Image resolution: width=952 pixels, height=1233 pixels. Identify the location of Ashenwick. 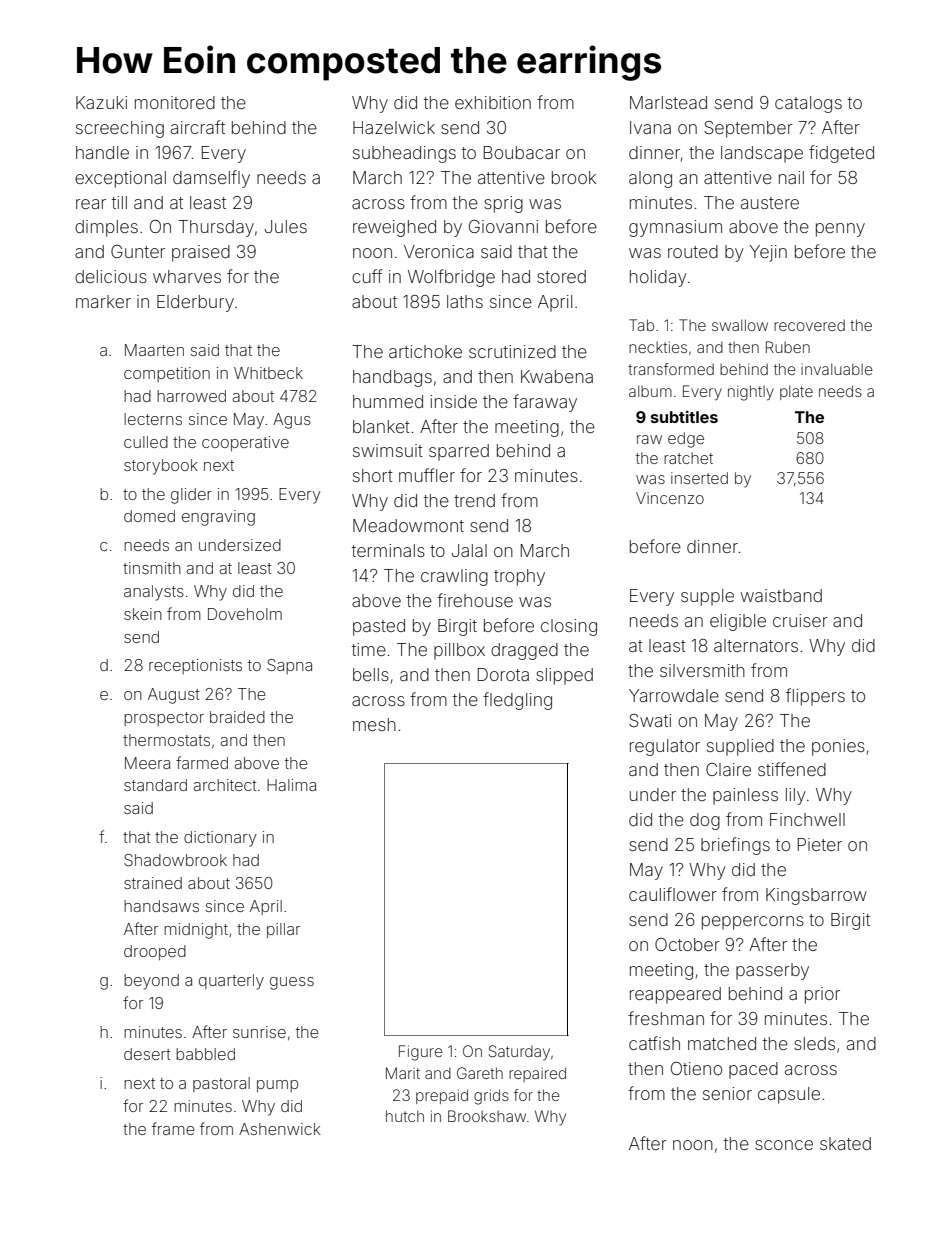
(280, 1129).
